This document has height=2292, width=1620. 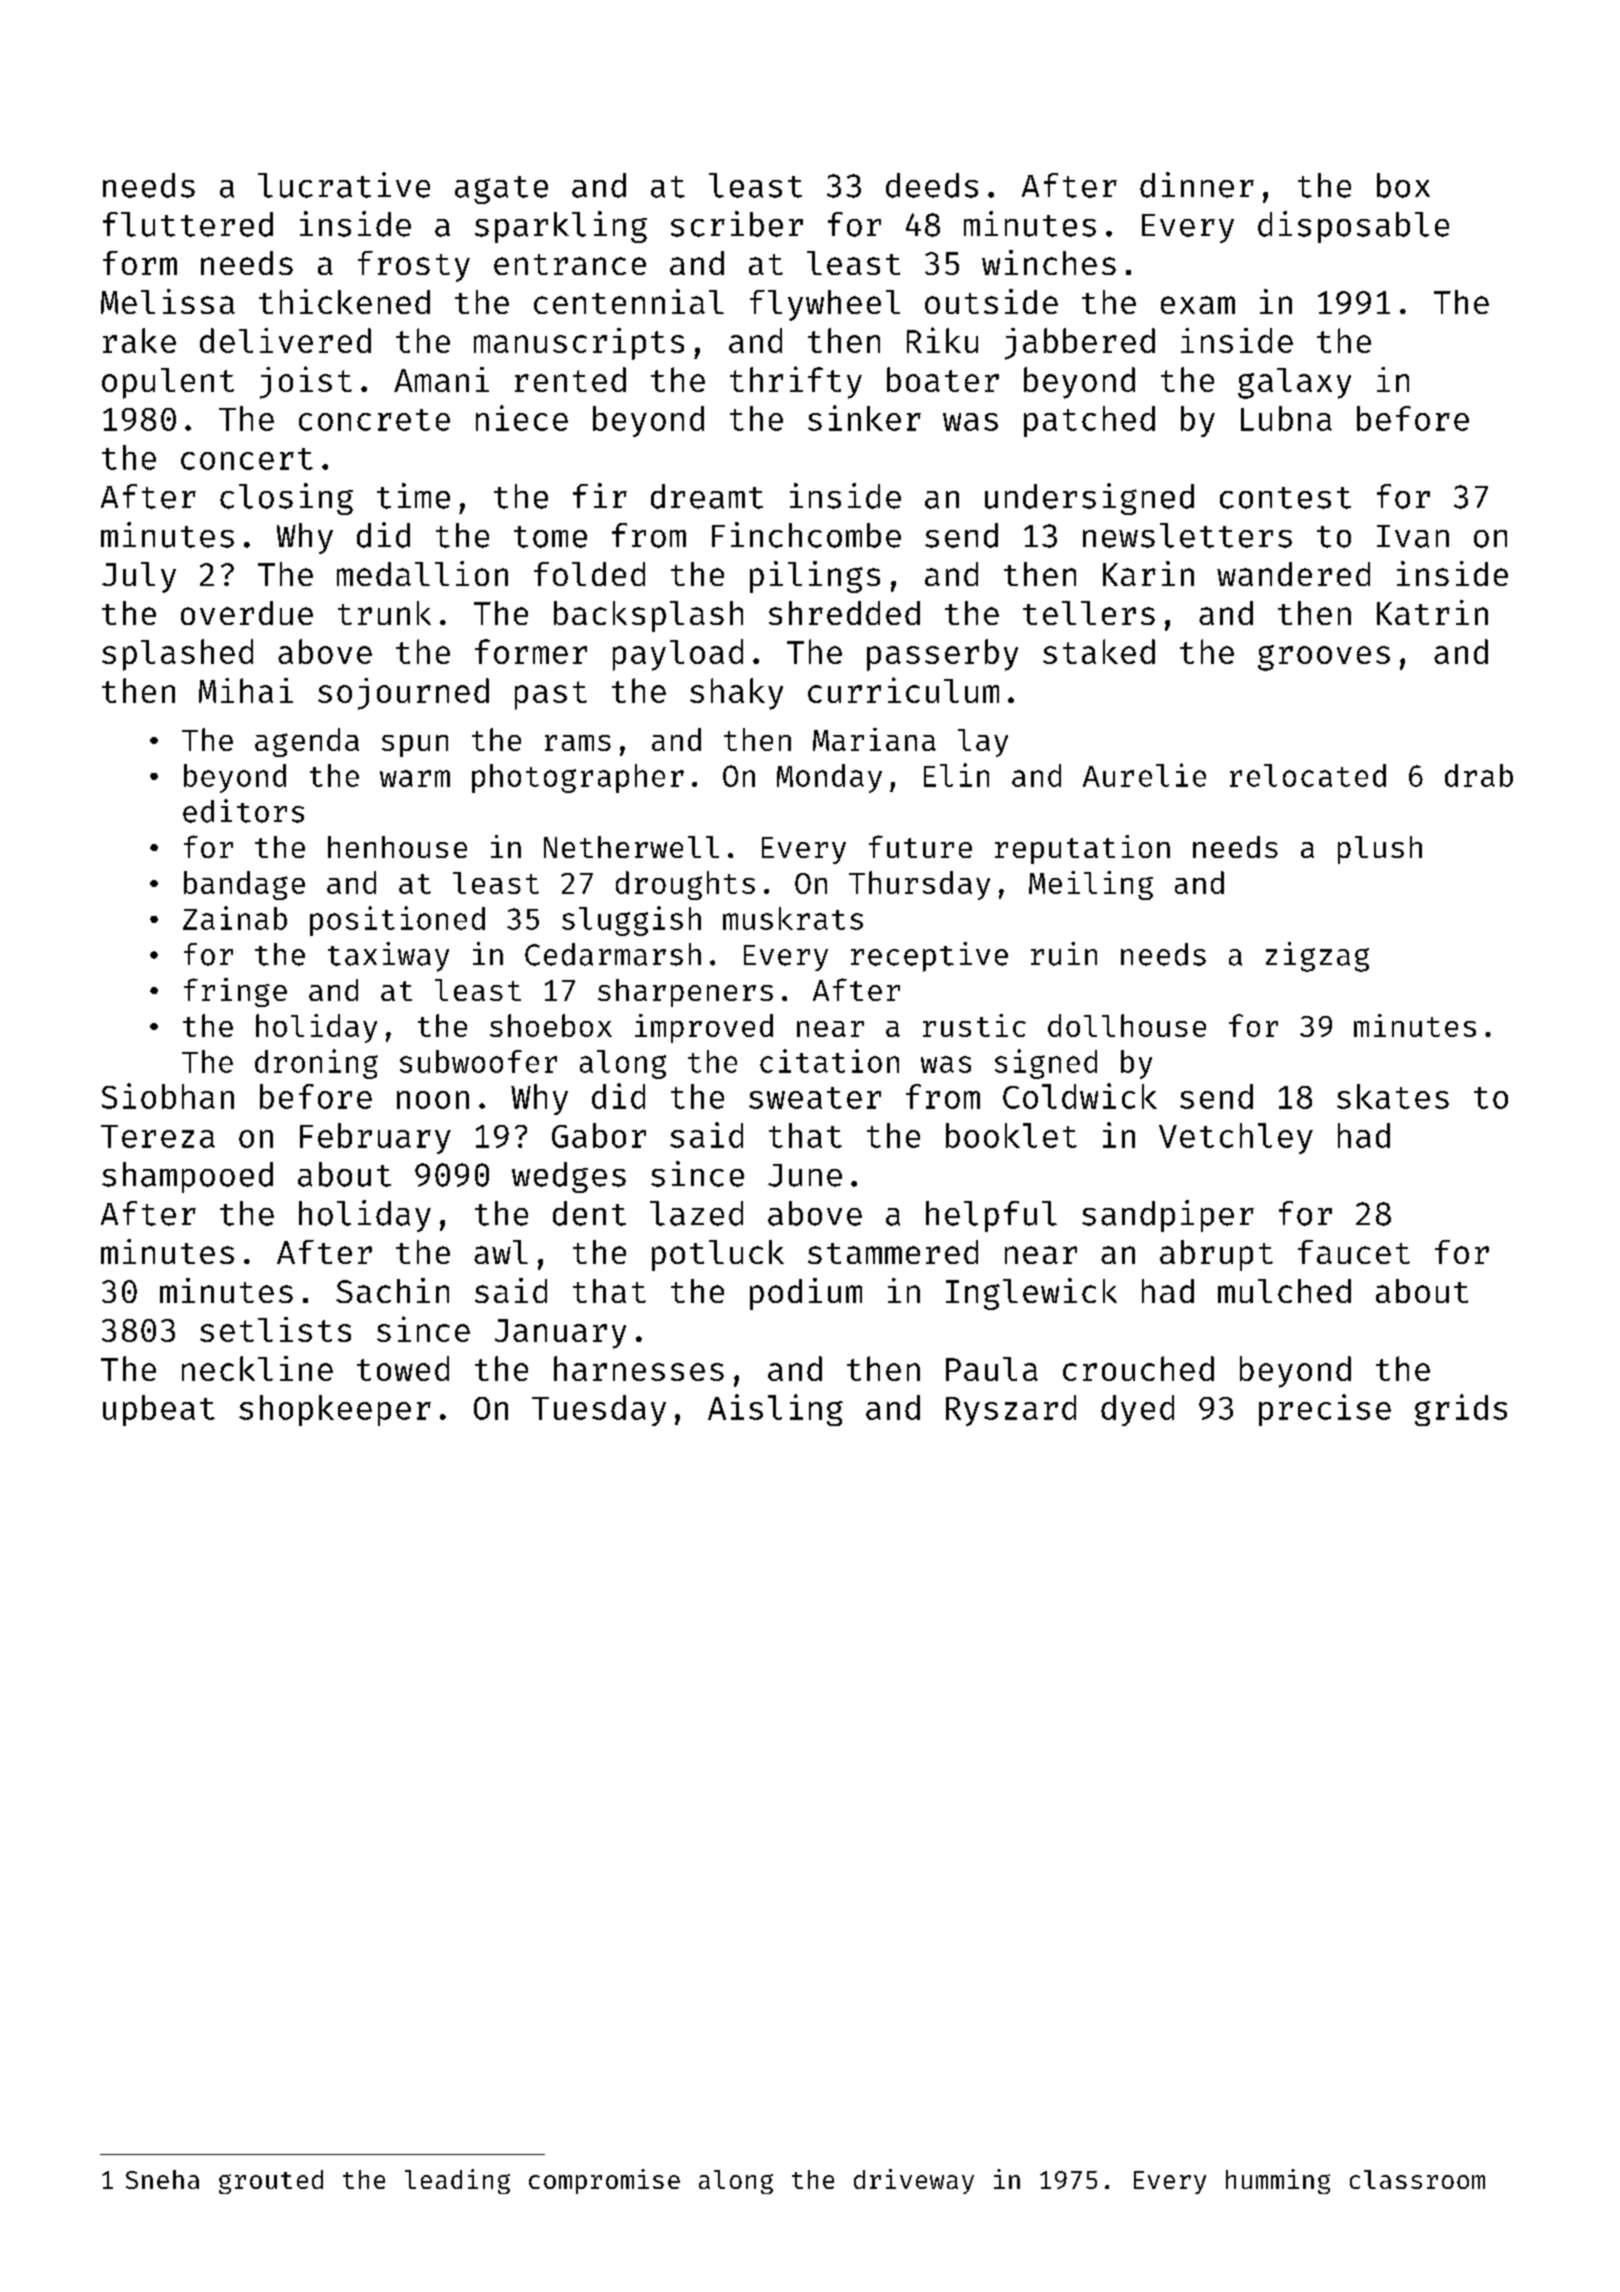 I want to click on citation, so click(x=829, y=1061).
